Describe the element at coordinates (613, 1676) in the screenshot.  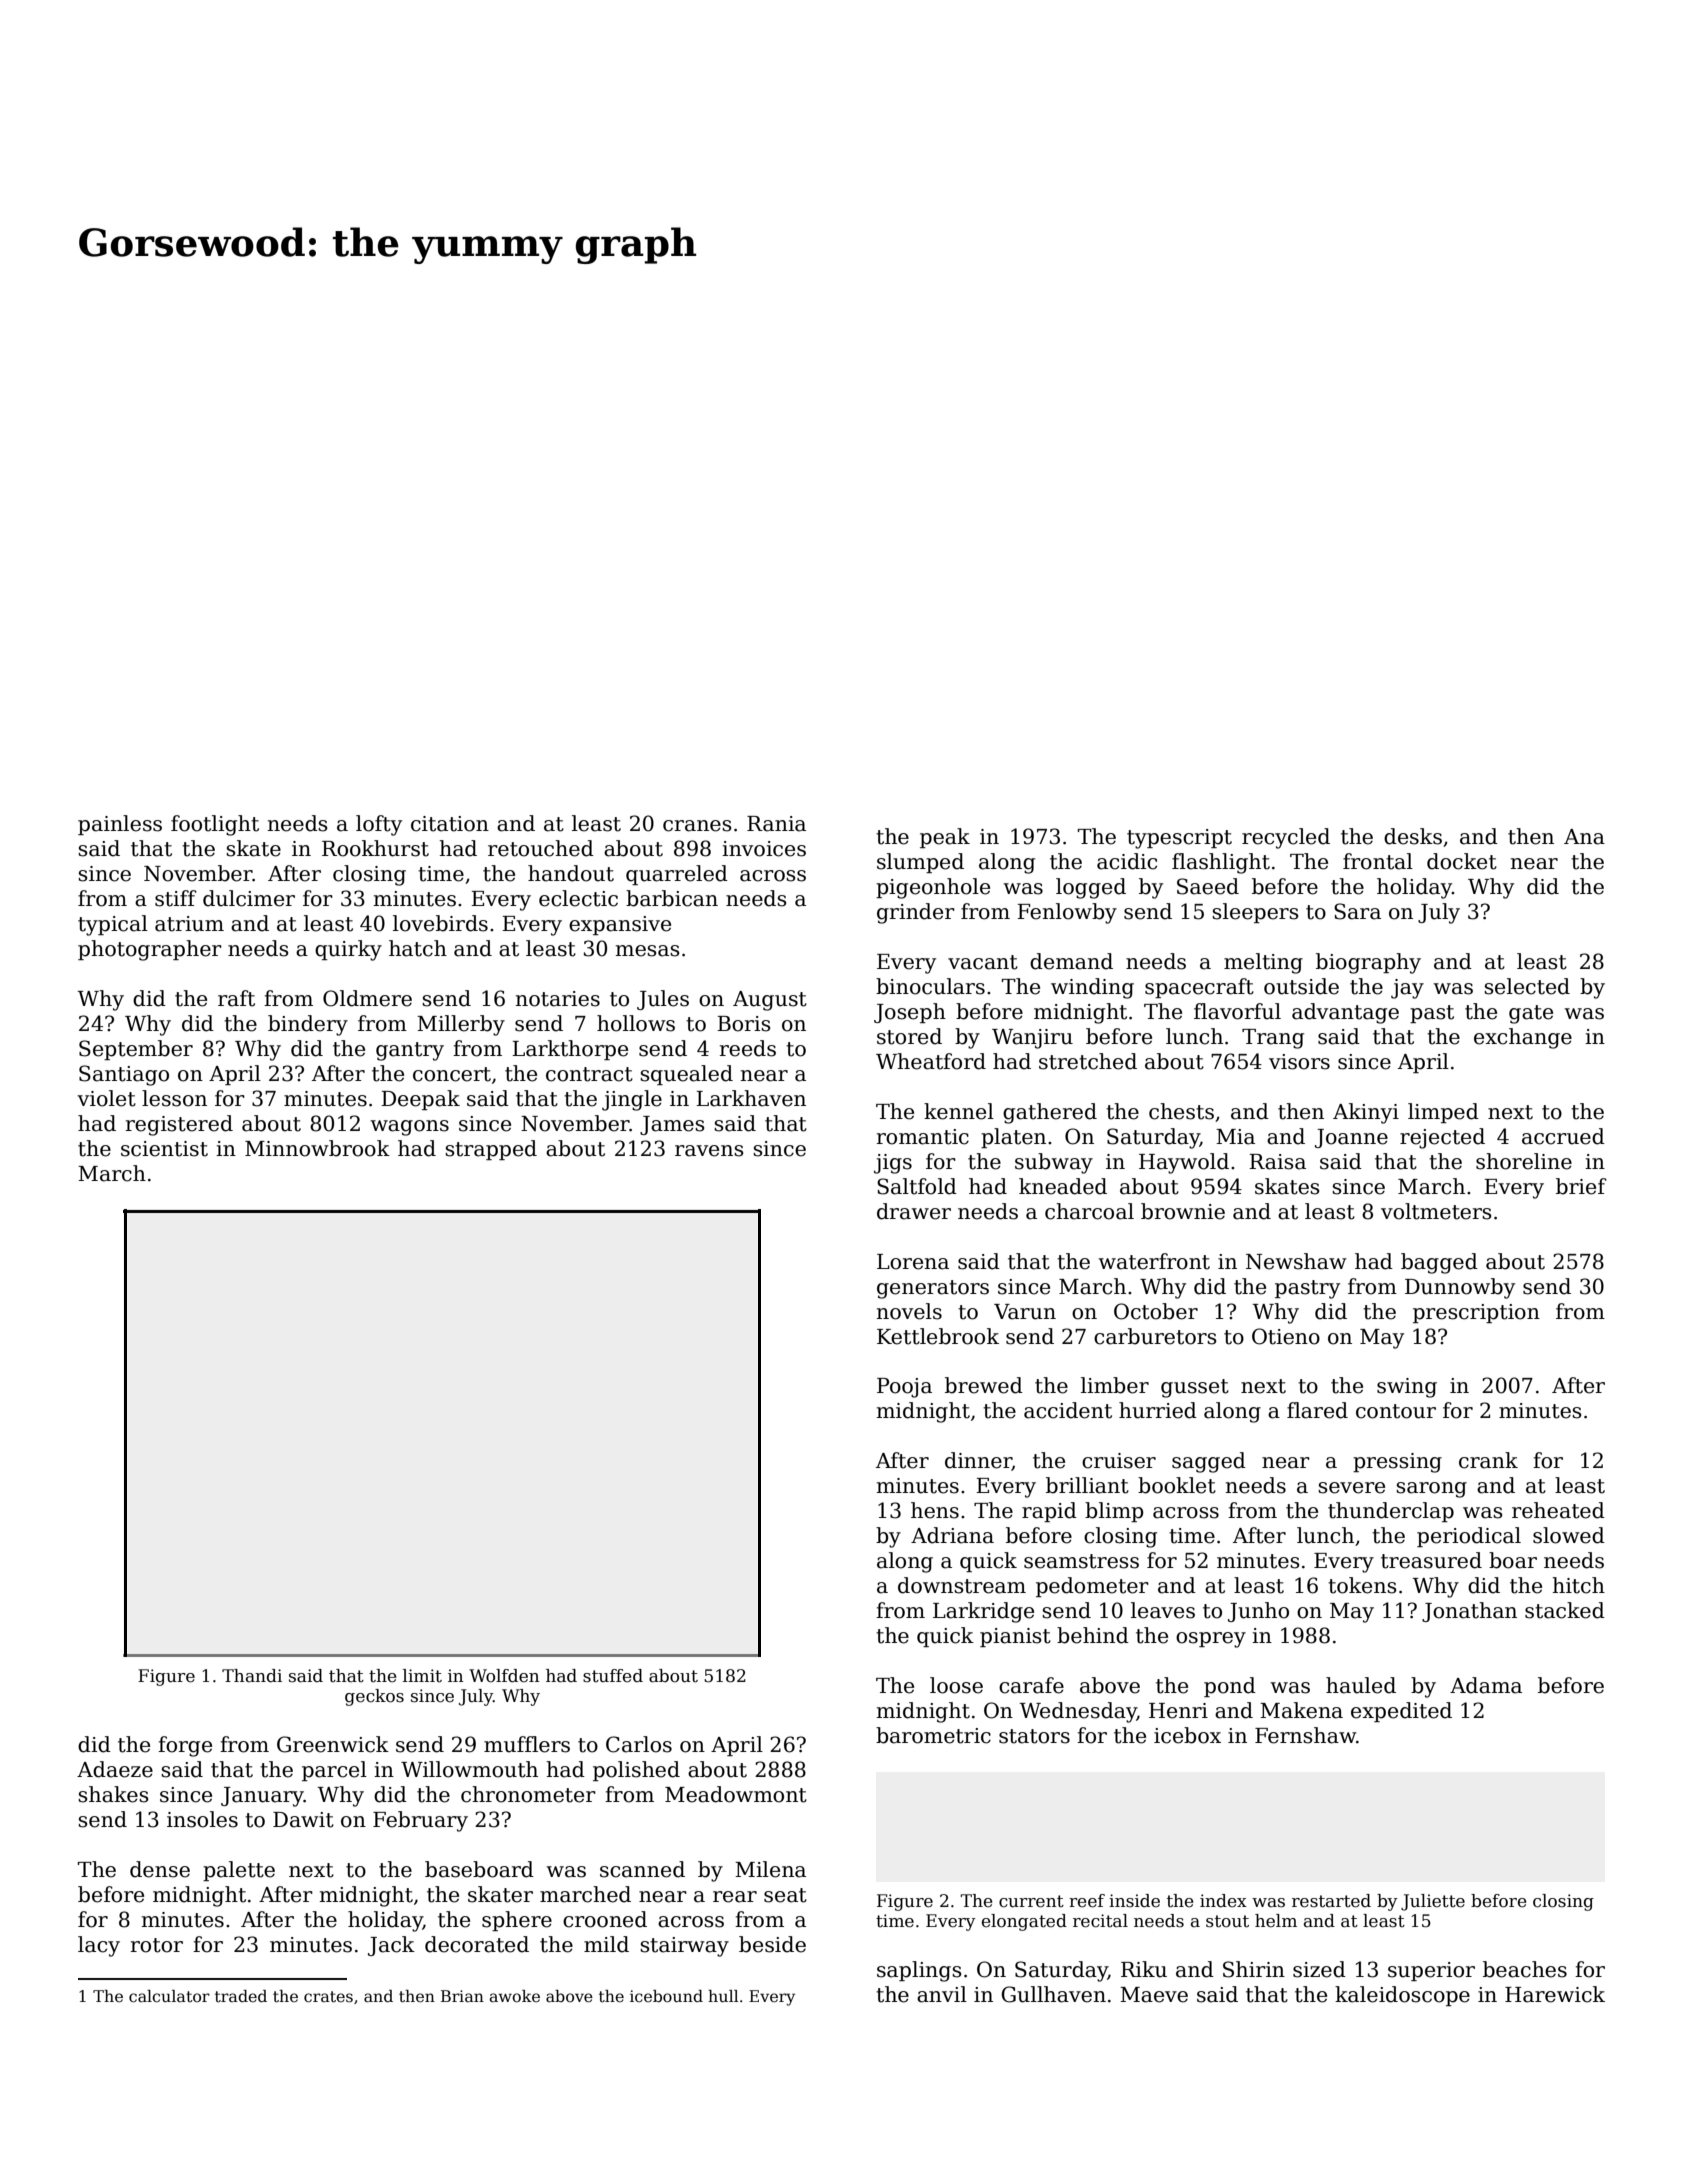
I see `stuffed` at that location.
